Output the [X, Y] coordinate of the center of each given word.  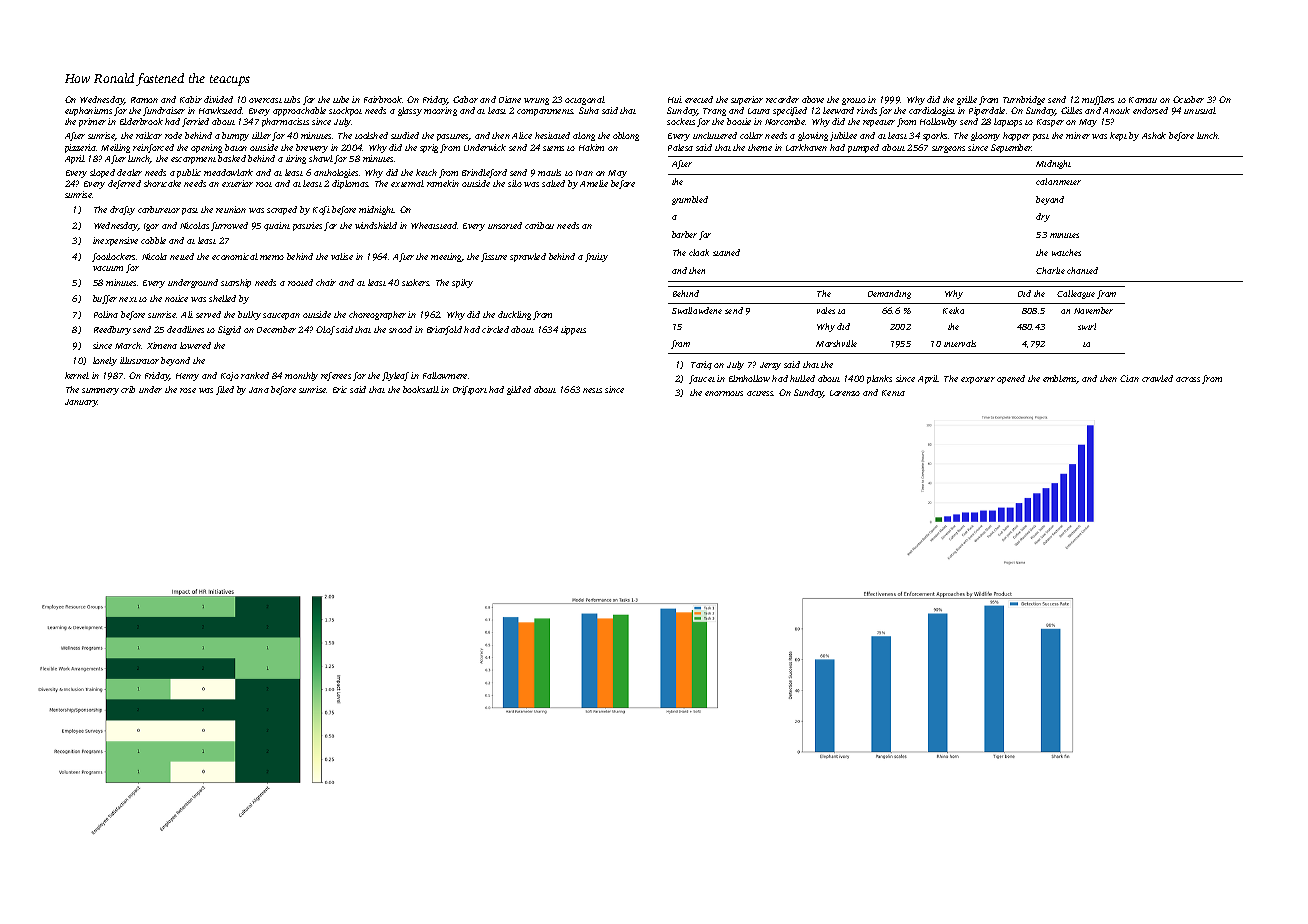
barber [684, 234]
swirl [1087, 326]
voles [826, 310]
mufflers [1098, 100]
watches [1066, 252]
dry [1043, 217]
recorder [782, 99]
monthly [301, 376]
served [208, 314]
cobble [153, 240]
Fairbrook [383, 99]
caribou [539, 225]
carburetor [159, 209]
